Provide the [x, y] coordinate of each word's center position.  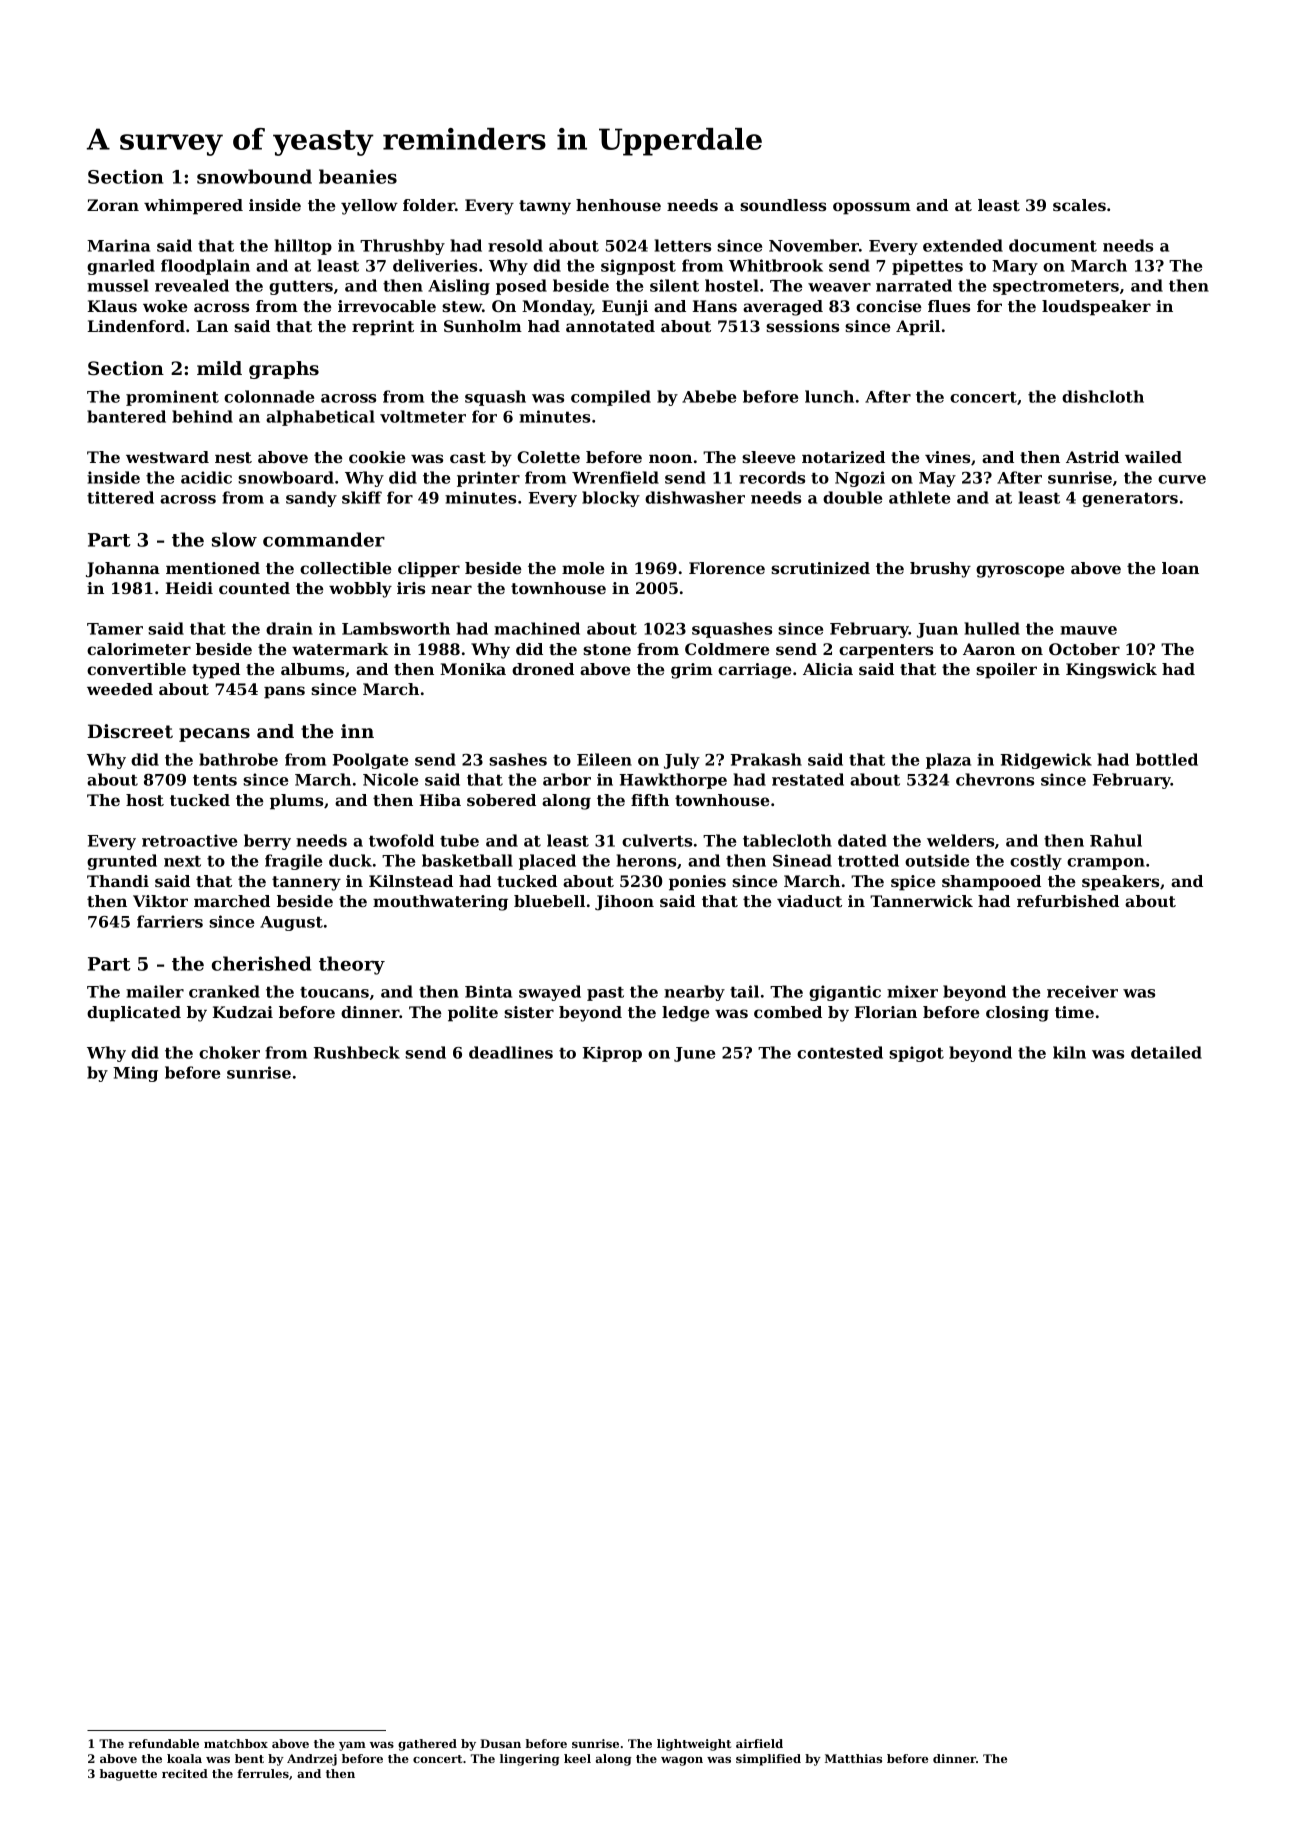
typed [216, 671]
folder [429, 205]
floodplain [205, 267]
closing [1017, 1014]
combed [788, 1012]
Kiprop [612, 1054]
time [1074, 1012]
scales [1079, 205]
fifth [650, 800]
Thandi [118, 881]
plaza [948, 761]
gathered [427, 1745]
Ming [135, 1074]
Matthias [853, 1758]
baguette [128, 1775]
